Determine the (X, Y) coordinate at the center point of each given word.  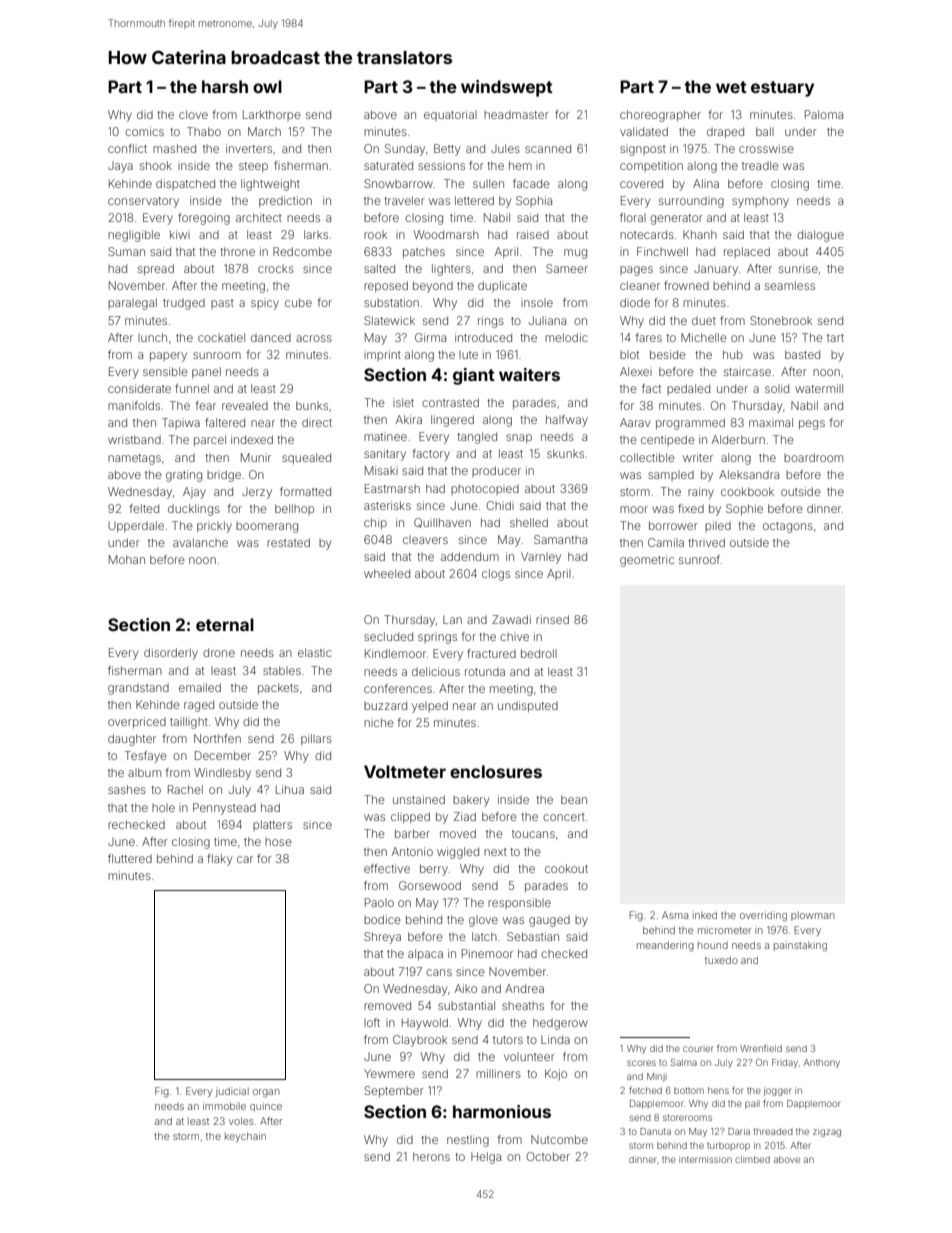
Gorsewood (430, 885)
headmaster (516, 114)
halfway (567, 421)
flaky (219, 860)
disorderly (171, 654)
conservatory (143, 202)
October (548, 1156)
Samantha (560, 539)
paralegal (132, 304)
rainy (701, 493)
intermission (705, 1159)
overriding (763, 916)
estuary (782, 89)
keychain (245, 1137)
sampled (671, 475)
